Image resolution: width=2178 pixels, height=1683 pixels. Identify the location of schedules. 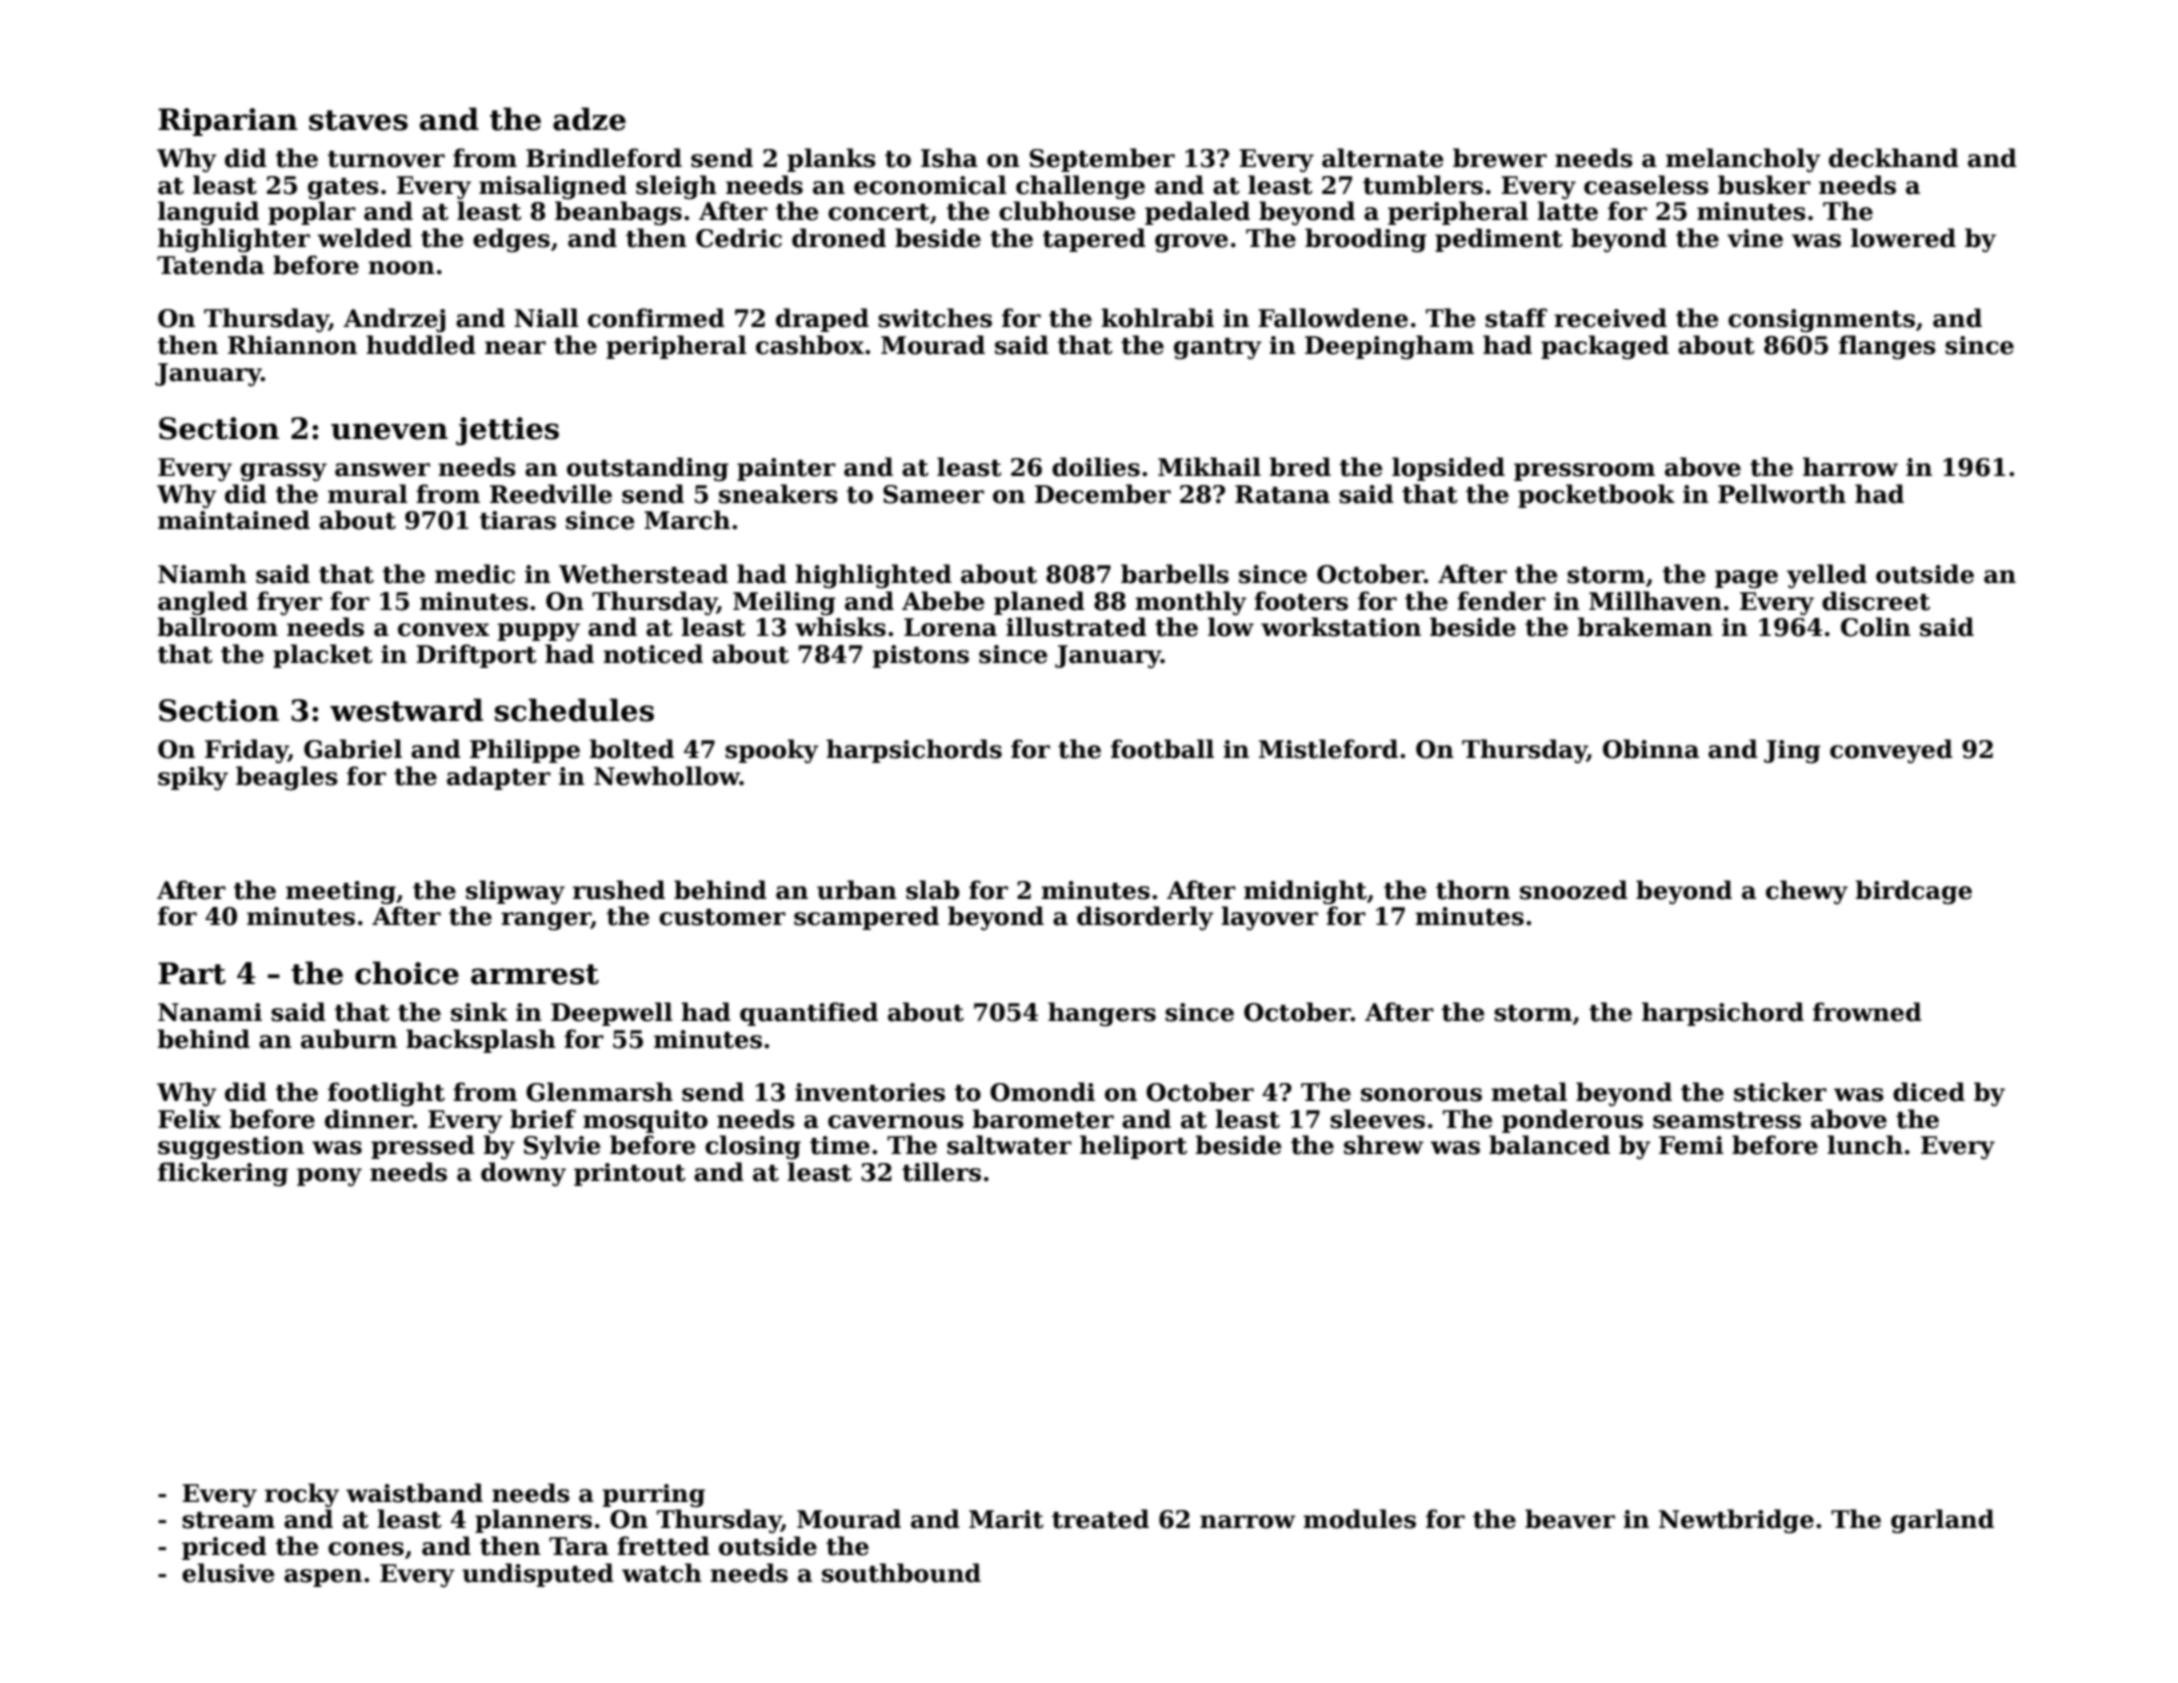
(574, 710).
